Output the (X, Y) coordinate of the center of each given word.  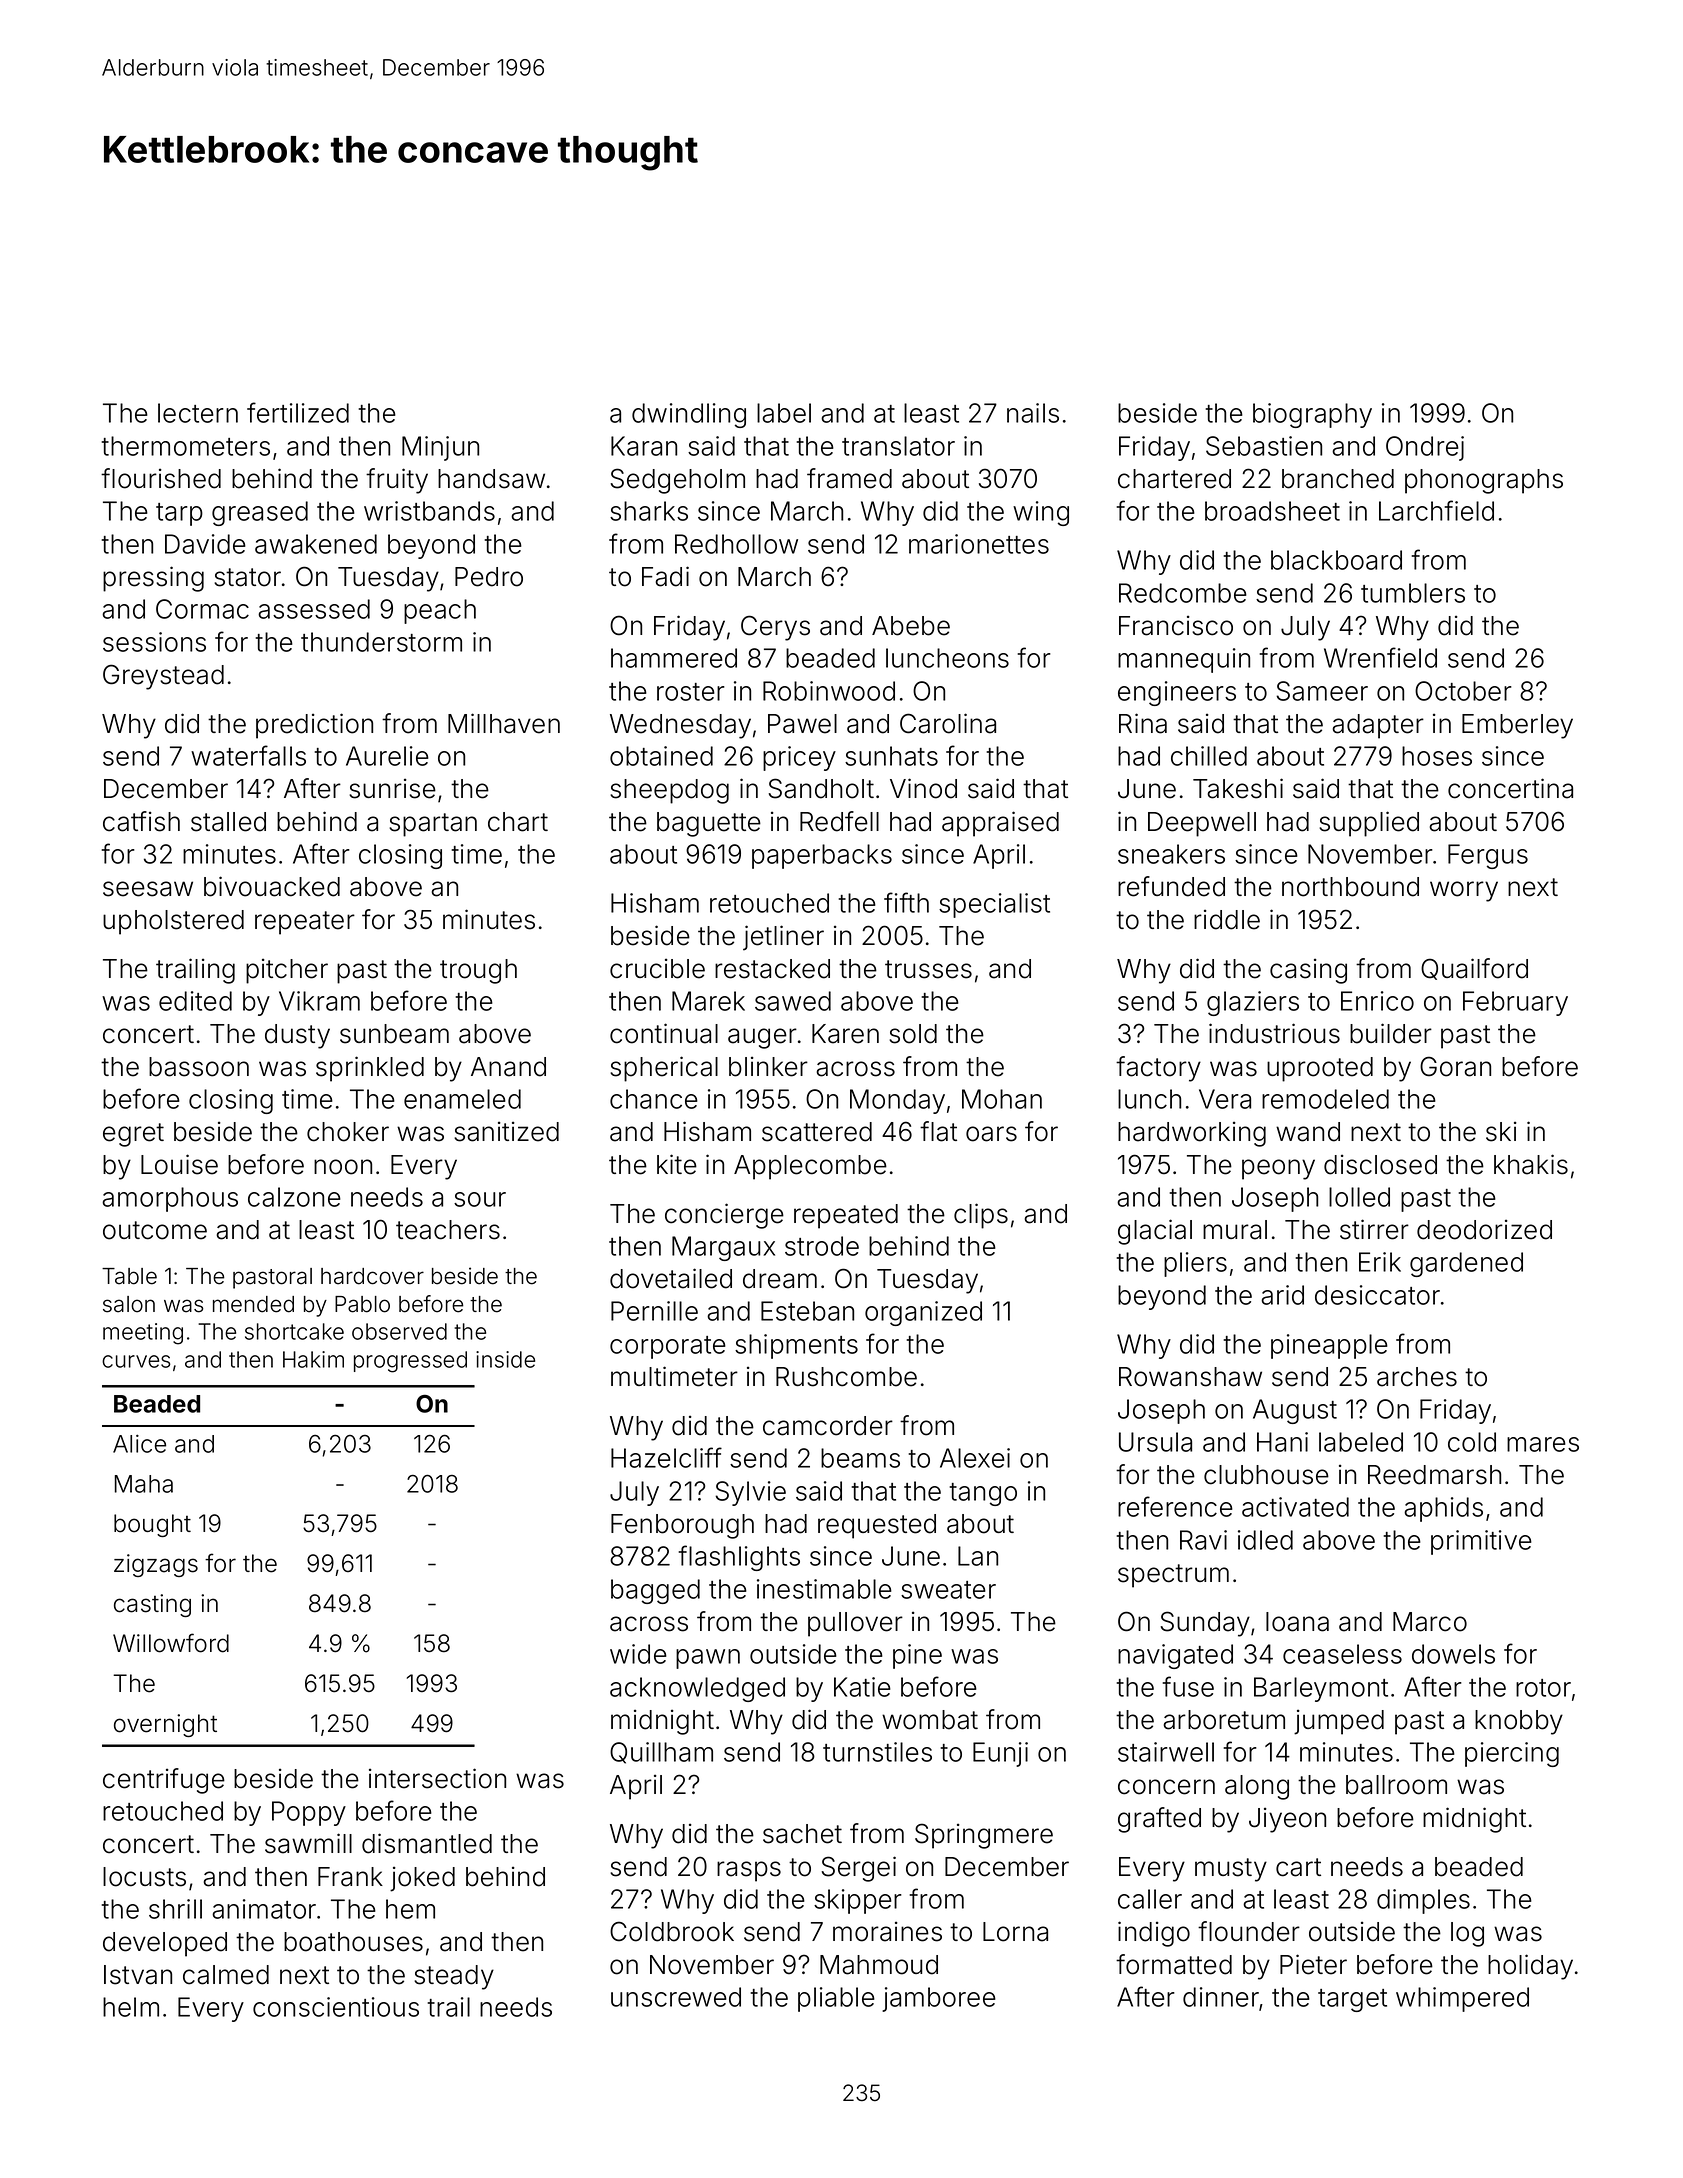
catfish (141, 821)
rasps (749, 1871)
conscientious (336, 2007)
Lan (978, 1556)
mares (1543, 1444)
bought (152, 1525)
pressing (153, 579)
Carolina (948, 723)
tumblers (1413, 593)
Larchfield (1436, 510)
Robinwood (829, 691)
